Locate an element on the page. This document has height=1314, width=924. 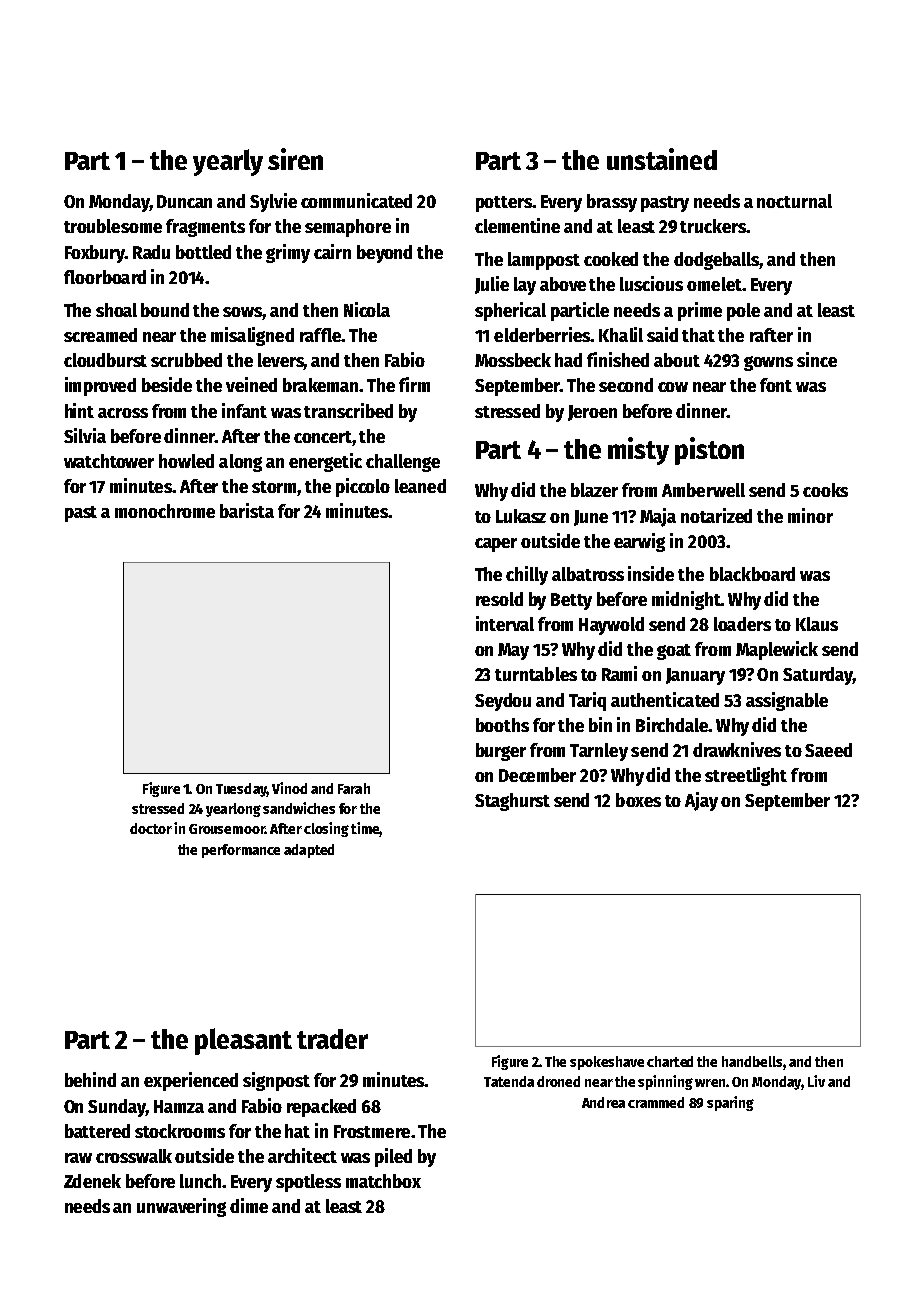
Radu is located at coordinates (151, 252).
